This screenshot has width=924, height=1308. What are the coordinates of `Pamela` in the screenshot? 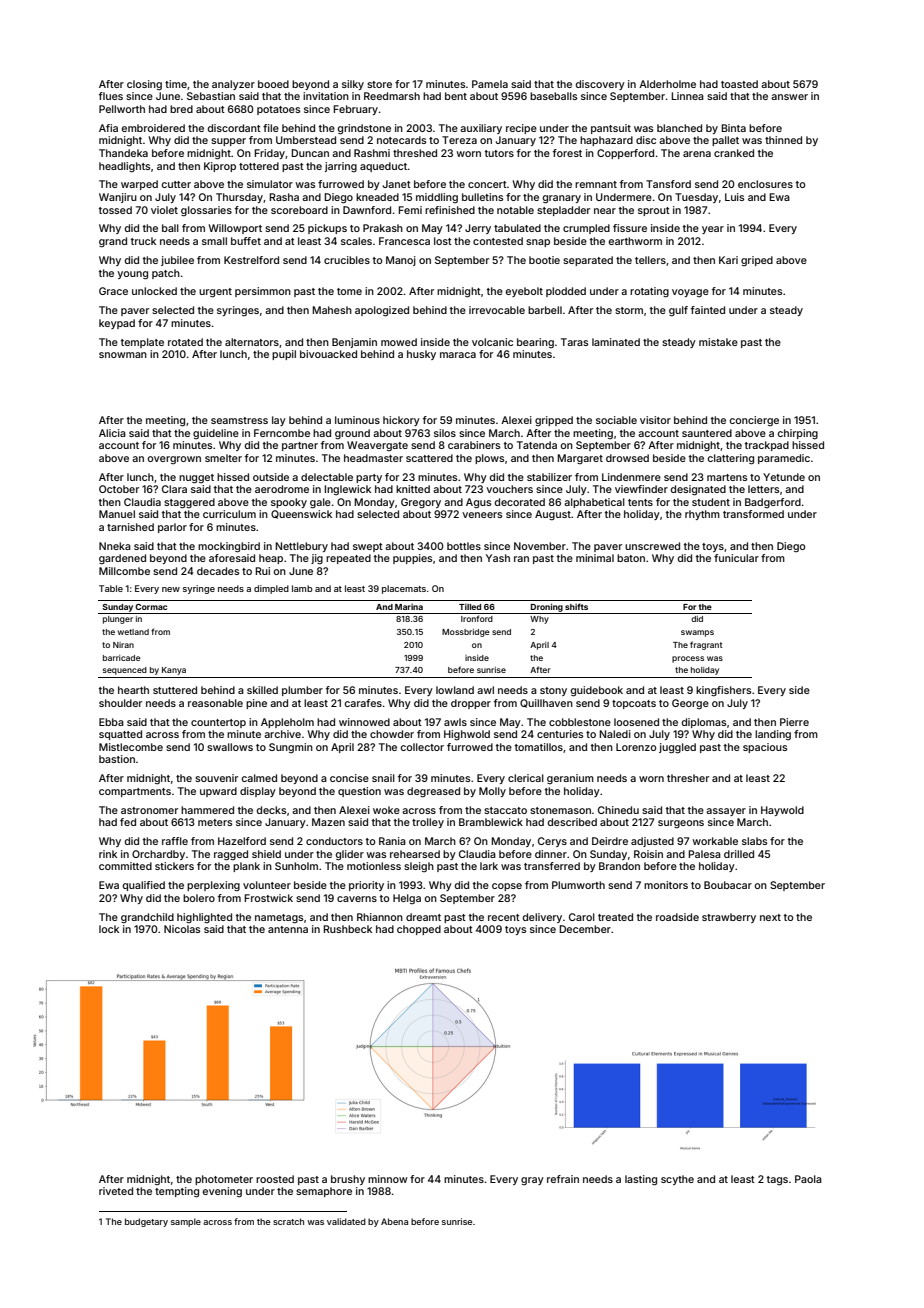 It's located at (490, 84).
